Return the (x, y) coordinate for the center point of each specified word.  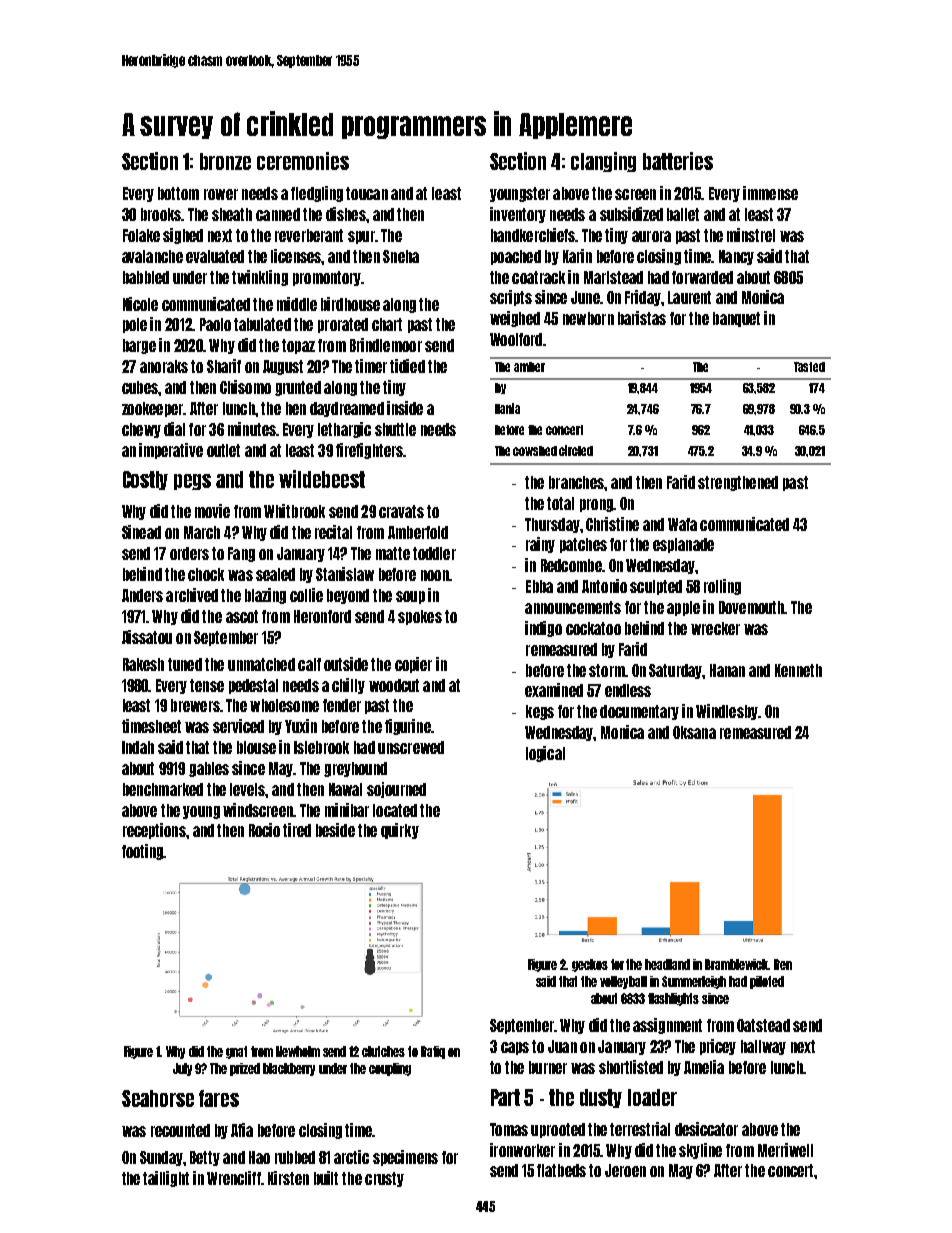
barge (139, 346)
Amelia (704, 1067)
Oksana (694, 732)
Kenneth (798, 670)
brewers (195, 705)
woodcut (394, 685)
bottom (178, 193)
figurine (408, 727)
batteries (678, 161)
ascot (242, 616)
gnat (236, 1052)
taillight (166, 1179)
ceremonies (303, 161)
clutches (383, 1051)
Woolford (516, 339)
